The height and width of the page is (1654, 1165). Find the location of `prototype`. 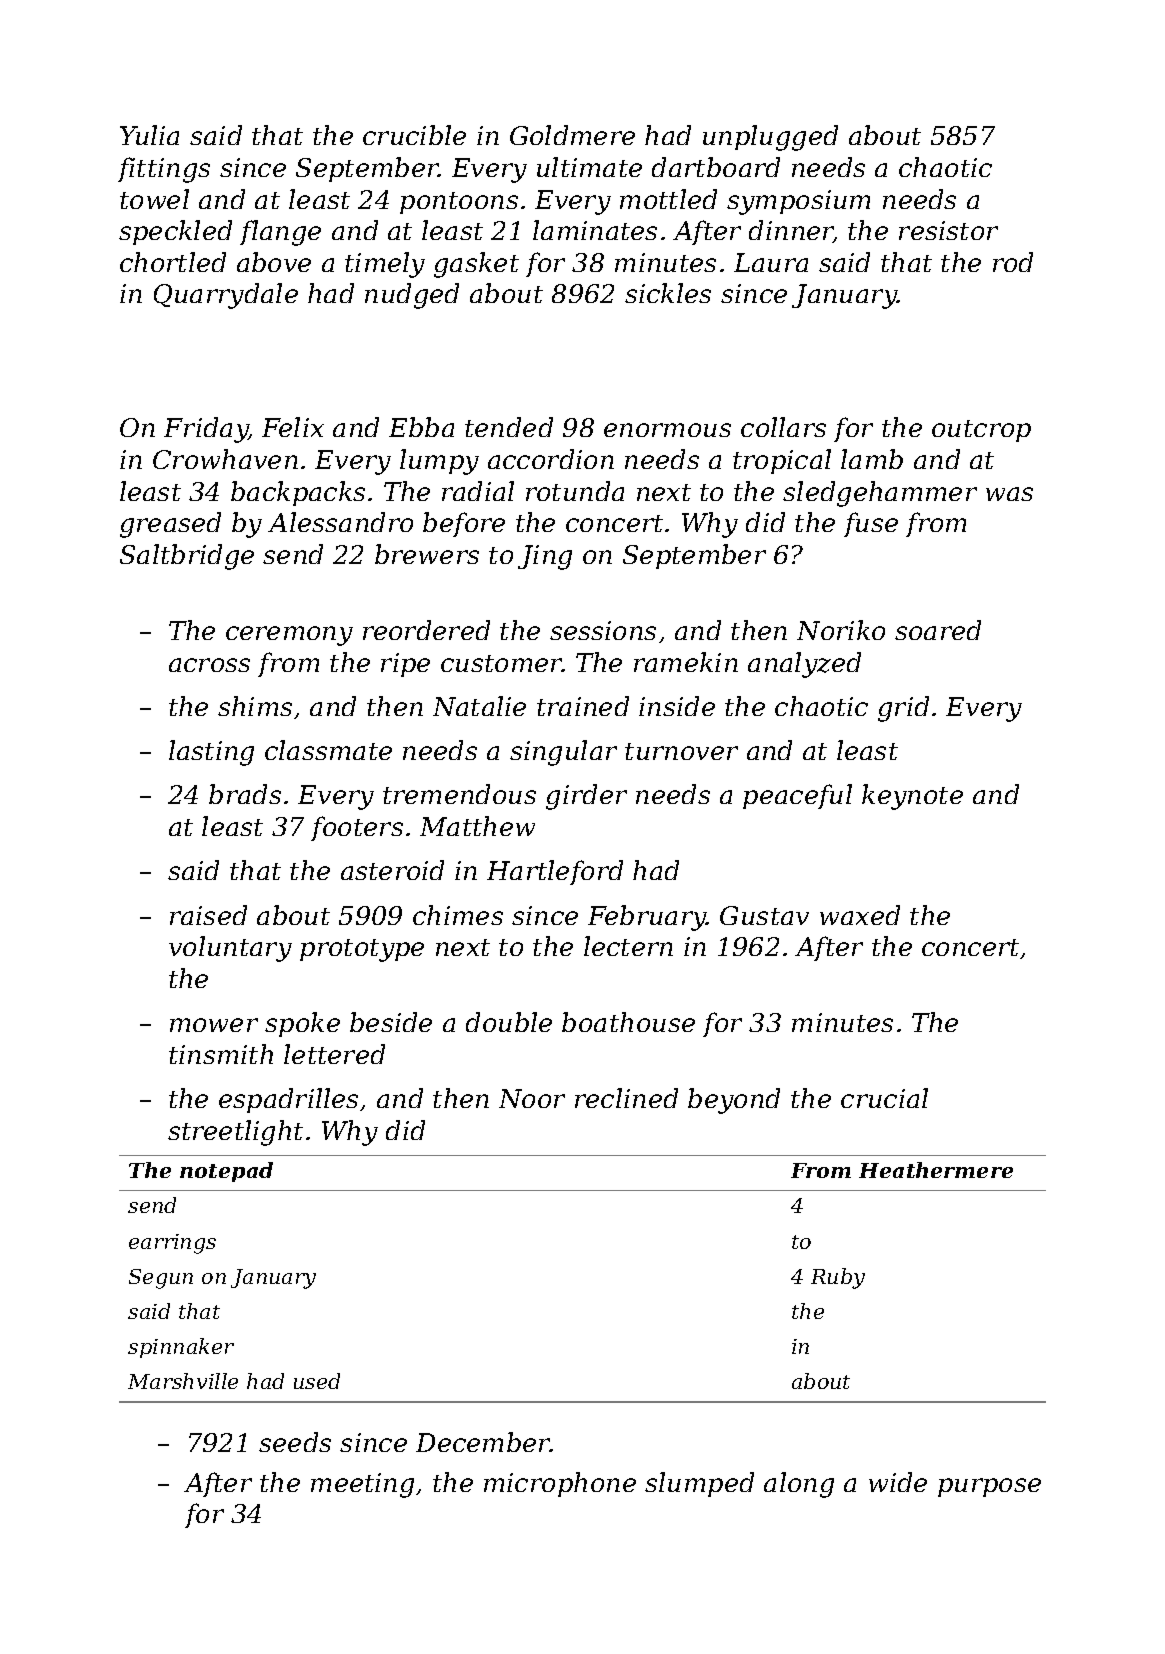

prototype is located at coordinates (362, 950).
